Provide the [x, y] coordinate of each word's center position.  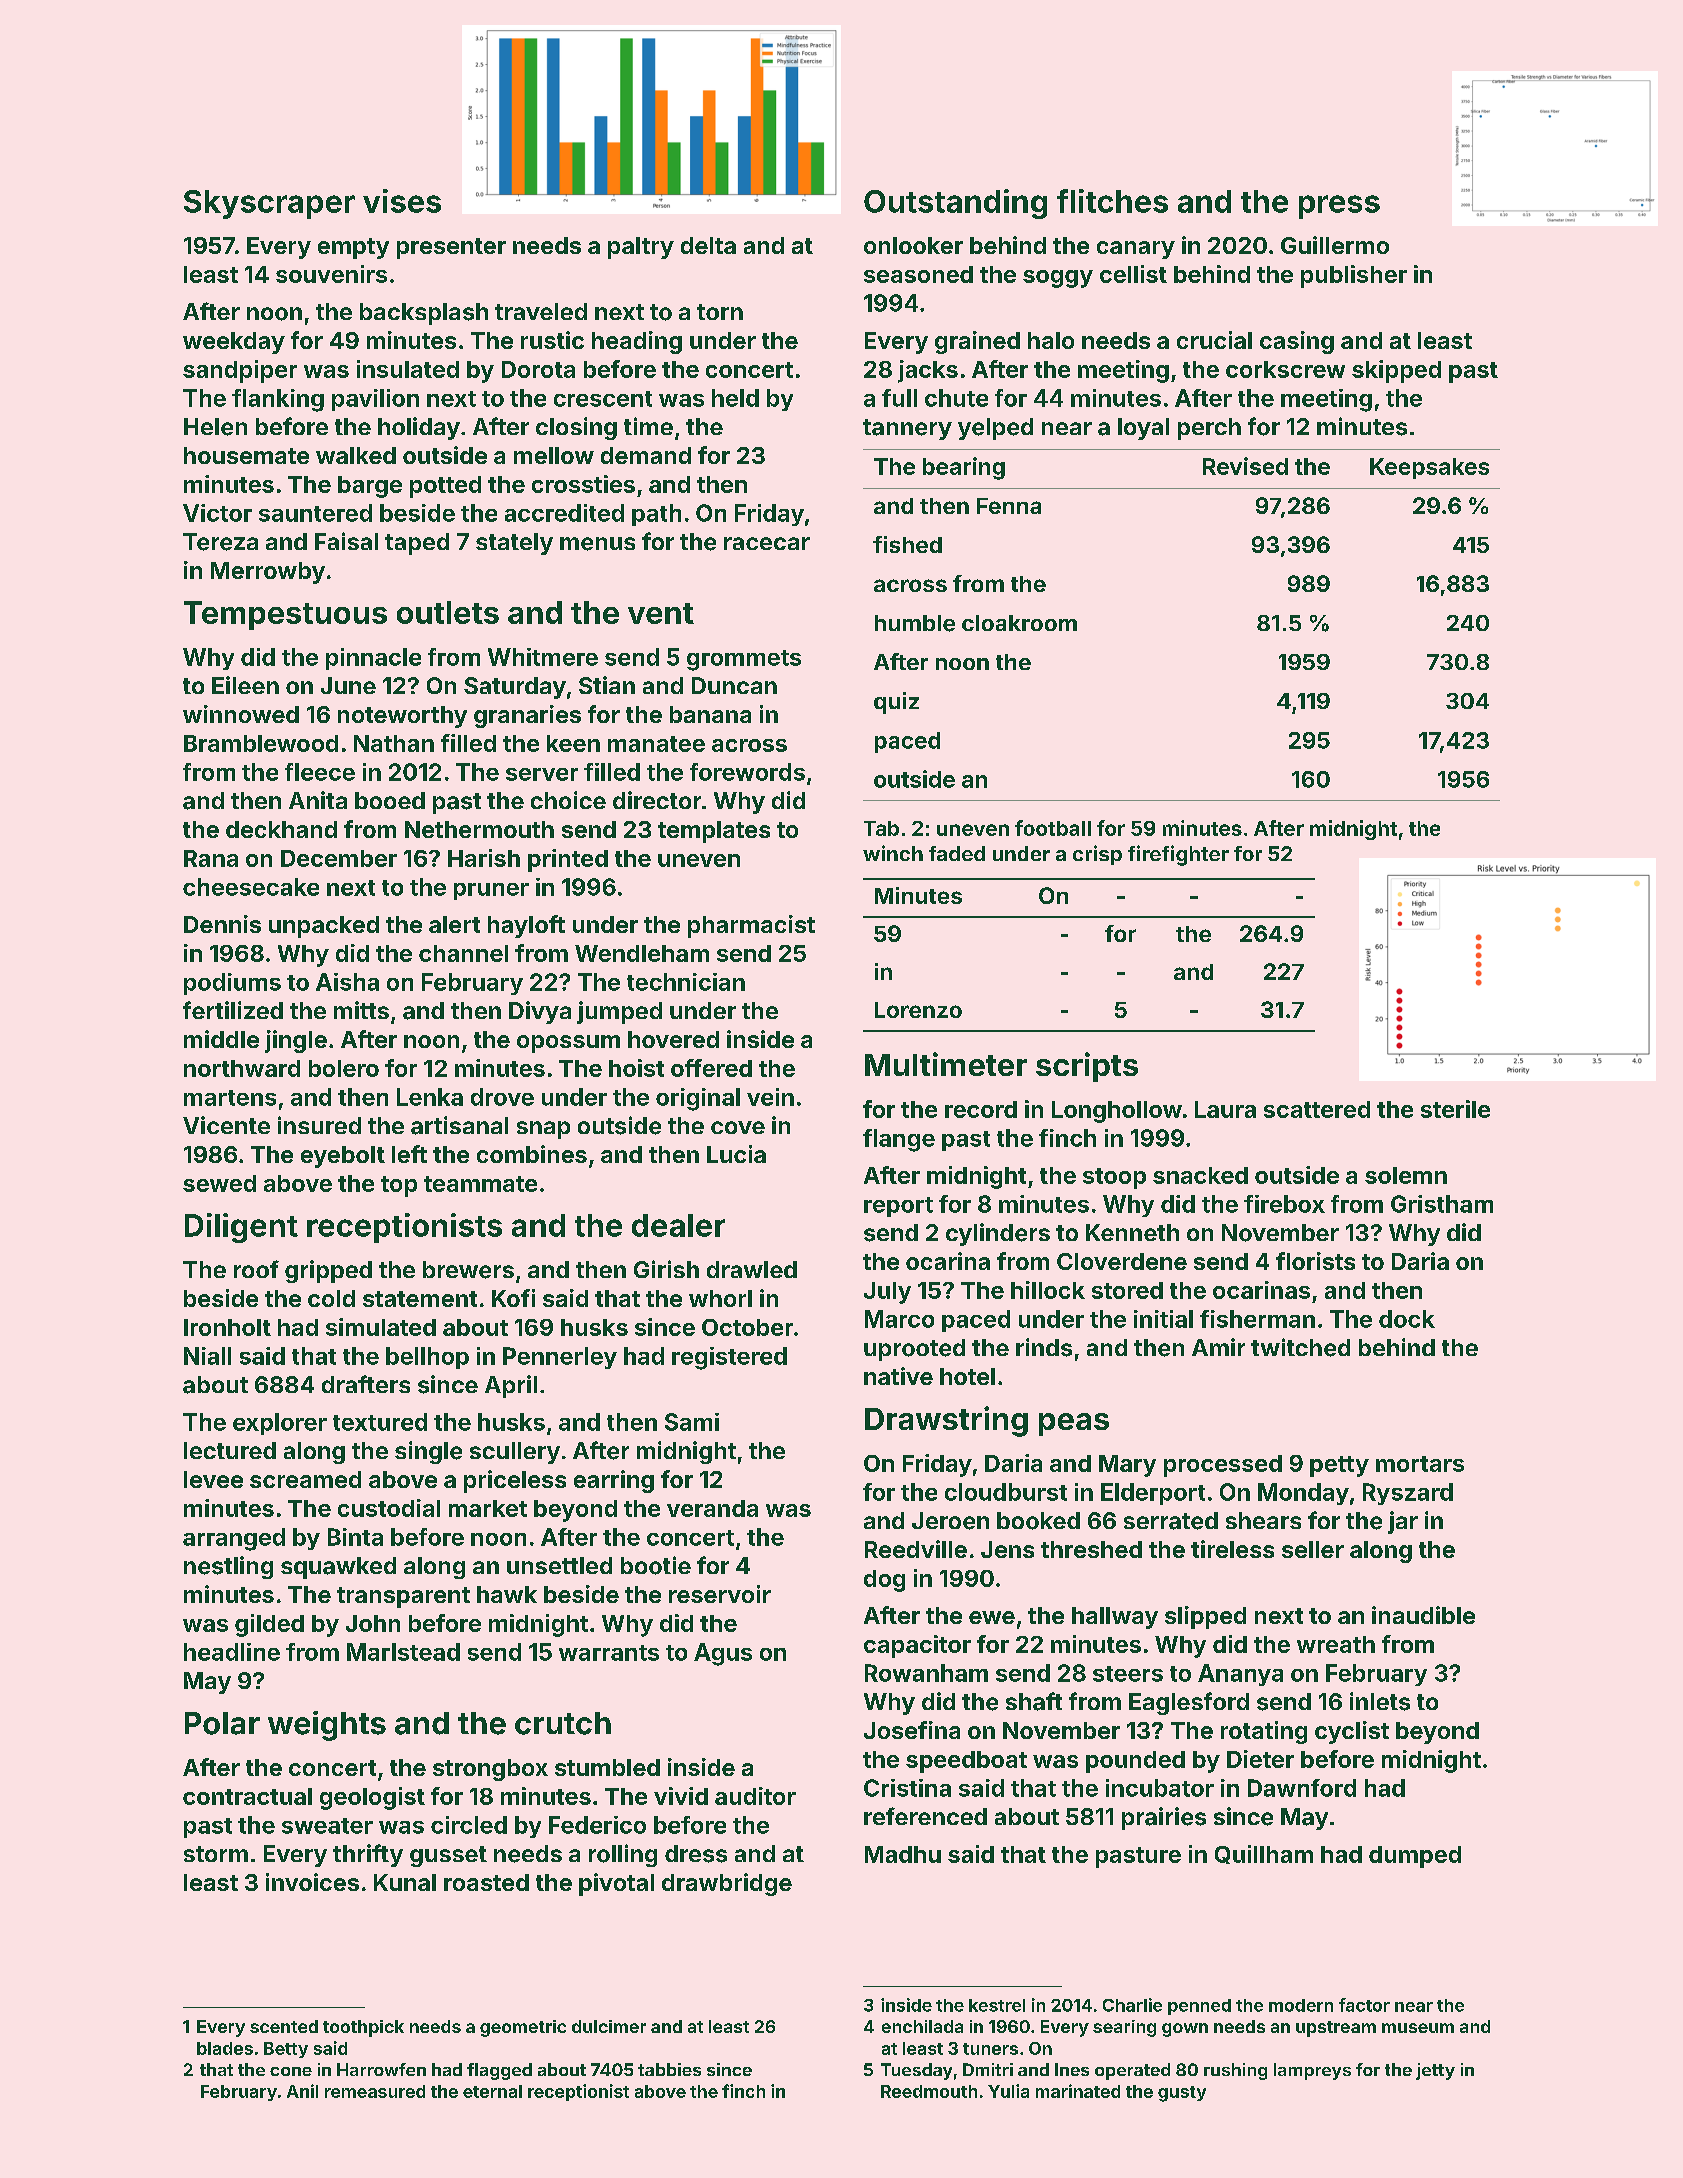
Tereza [220, 542]
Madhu [903, 1854]
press [1339, 207]
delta [708, 245]
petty [1339, 1466]
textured [380, 1422]
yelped [995, 429]
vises [402, 201]
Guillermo [1335, 245]
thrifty [368, 1855]
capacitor [917, 1646]
